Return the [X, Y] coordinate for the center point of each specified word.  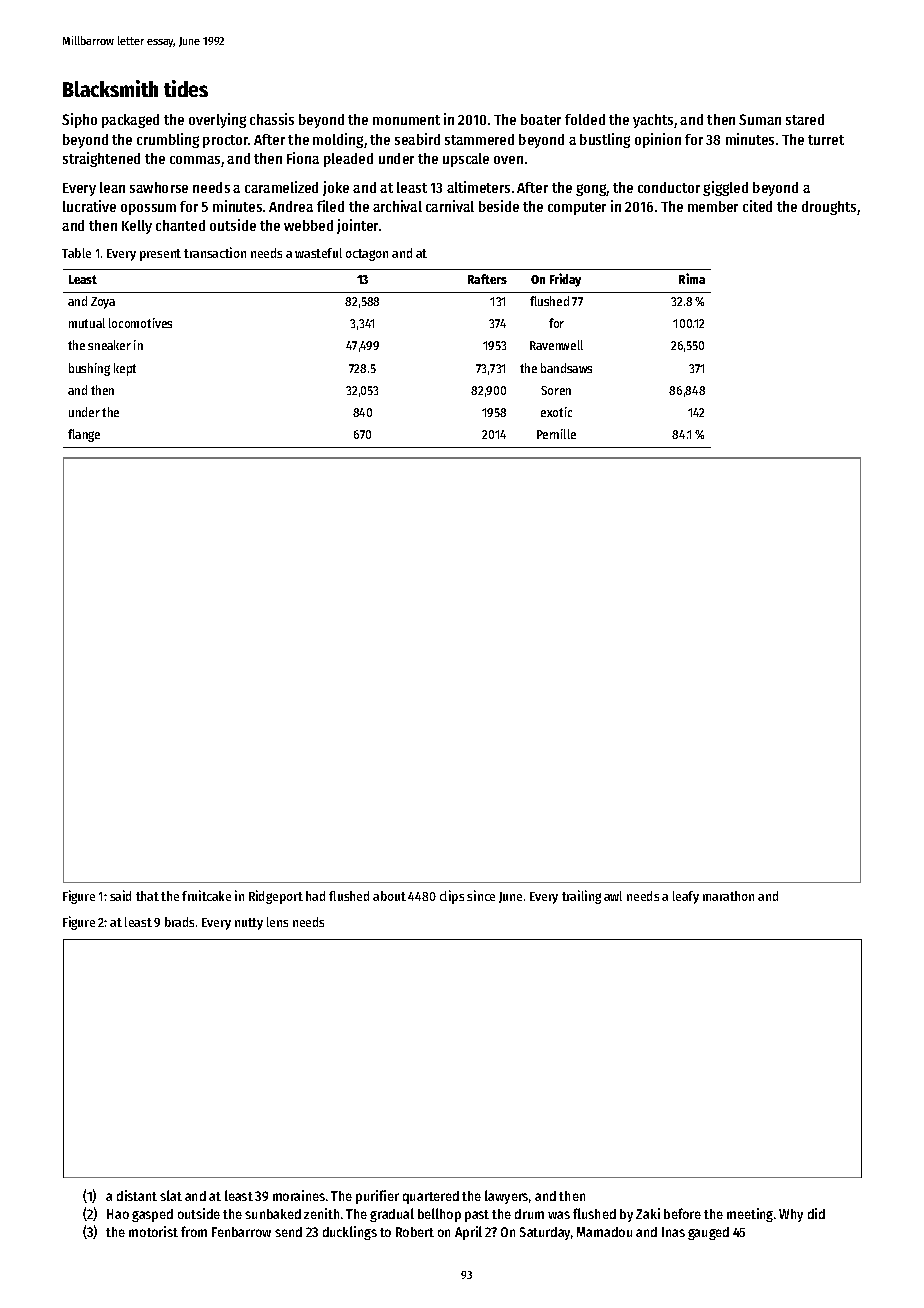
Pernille [556, 434]
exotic [556, 412]
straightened [101, 159]
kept [125, 369]
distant [137, 1195]
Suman [760, 119]
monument [406, 120]
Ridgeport [276, 897]
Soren [556, 390]
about [389, 896]
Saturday [545, 1233]
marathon [728, 896]
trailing [581, 897]
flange [84, 435]
